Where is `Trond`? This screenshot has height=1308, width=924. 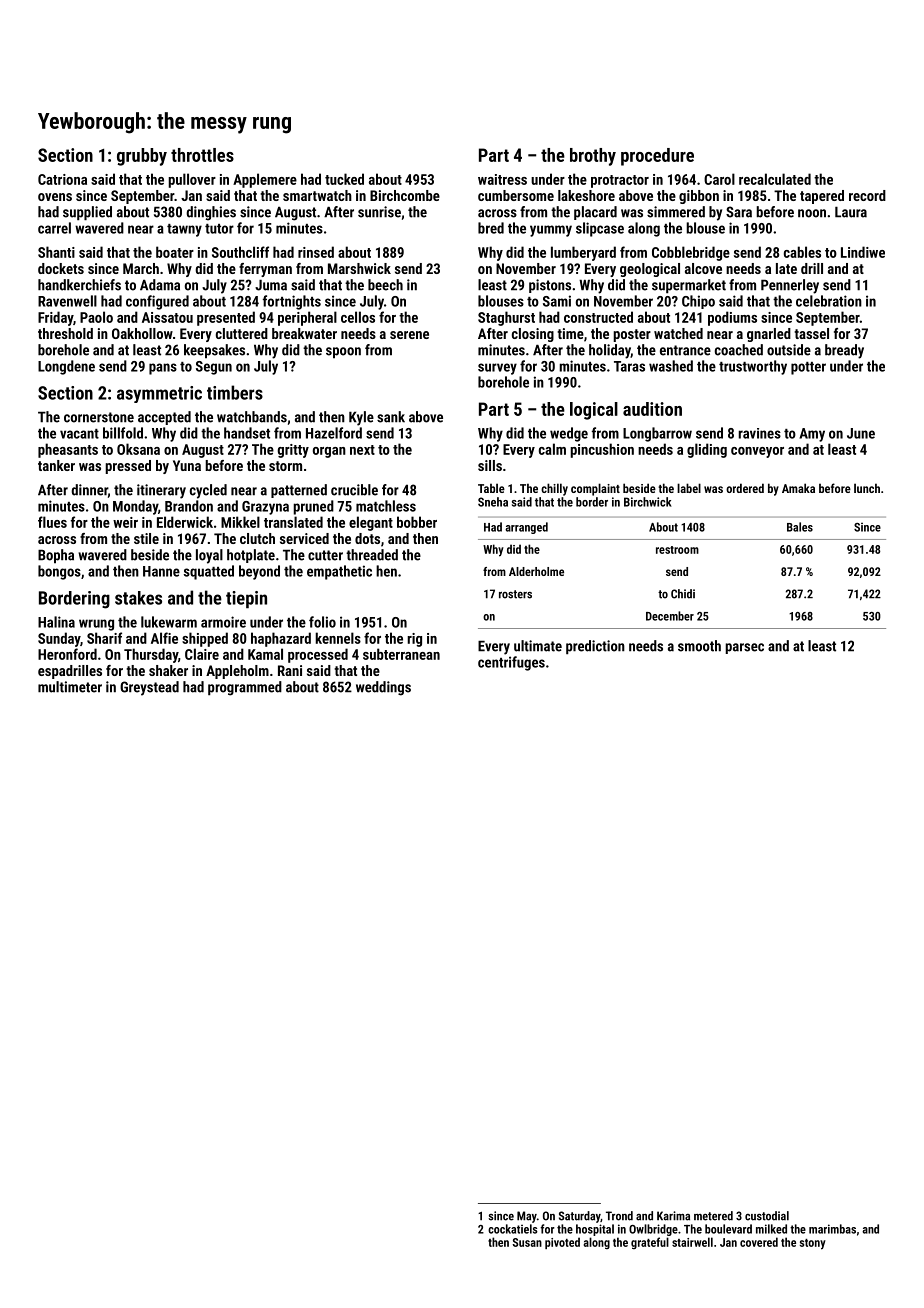
Trond is located at coordinates (619, 1216).
